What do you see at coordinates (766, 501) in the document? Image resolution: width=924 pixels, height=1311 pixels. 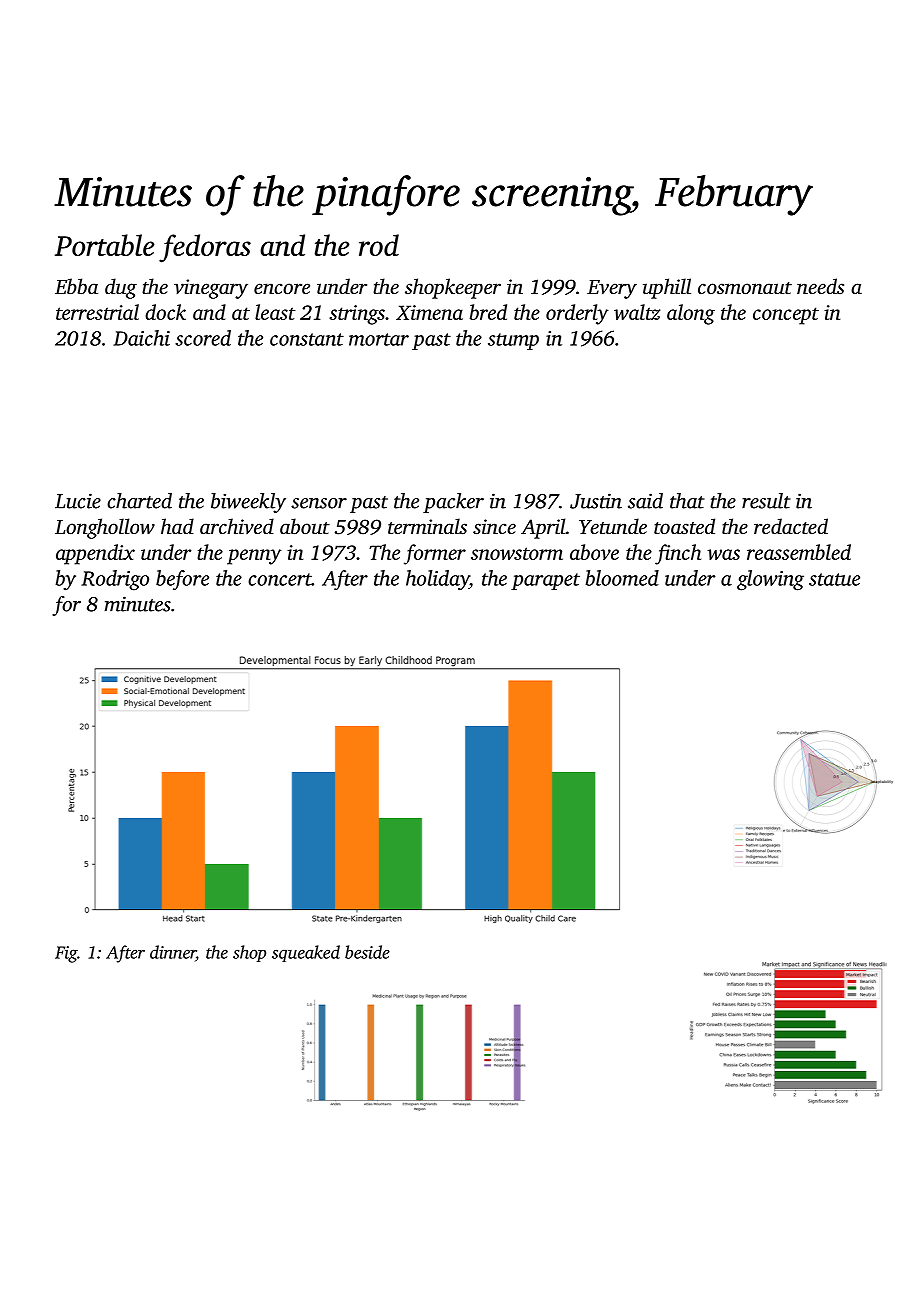 I see `result` at bounding box center [766, 501].
